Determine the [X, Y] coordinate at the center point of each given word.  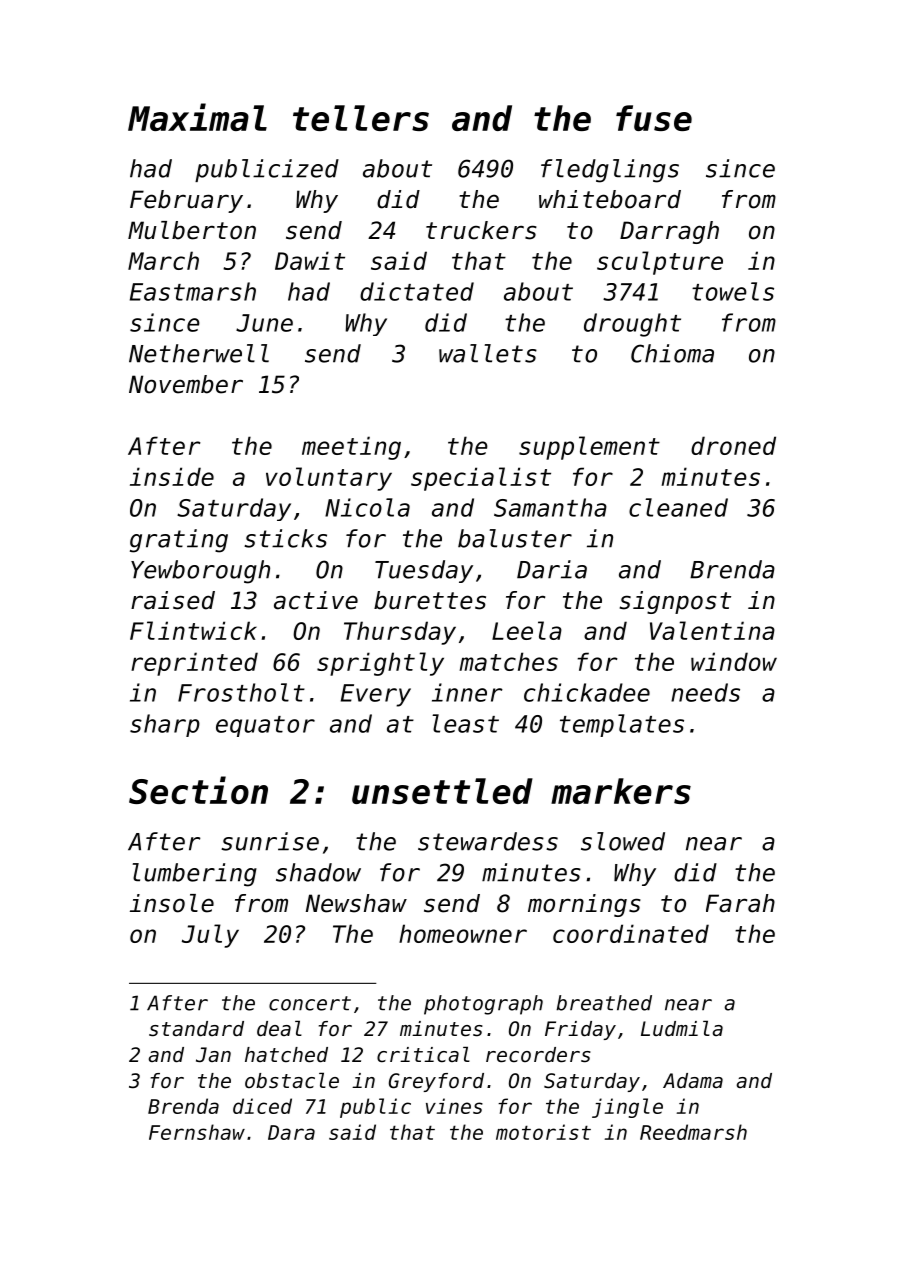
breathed [604, 1003]
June [264, 323]
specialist [481, 479]
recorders [538, 1055]
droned [733, 445]
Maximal [197, 117]
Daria [552, 569]
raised [173, 600]
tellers [361, 118]
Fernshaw [197, 1132]
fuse [654, 118]
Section [198, 790]
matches [508, 661]
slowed [623, 841]
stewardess [488, 841]
